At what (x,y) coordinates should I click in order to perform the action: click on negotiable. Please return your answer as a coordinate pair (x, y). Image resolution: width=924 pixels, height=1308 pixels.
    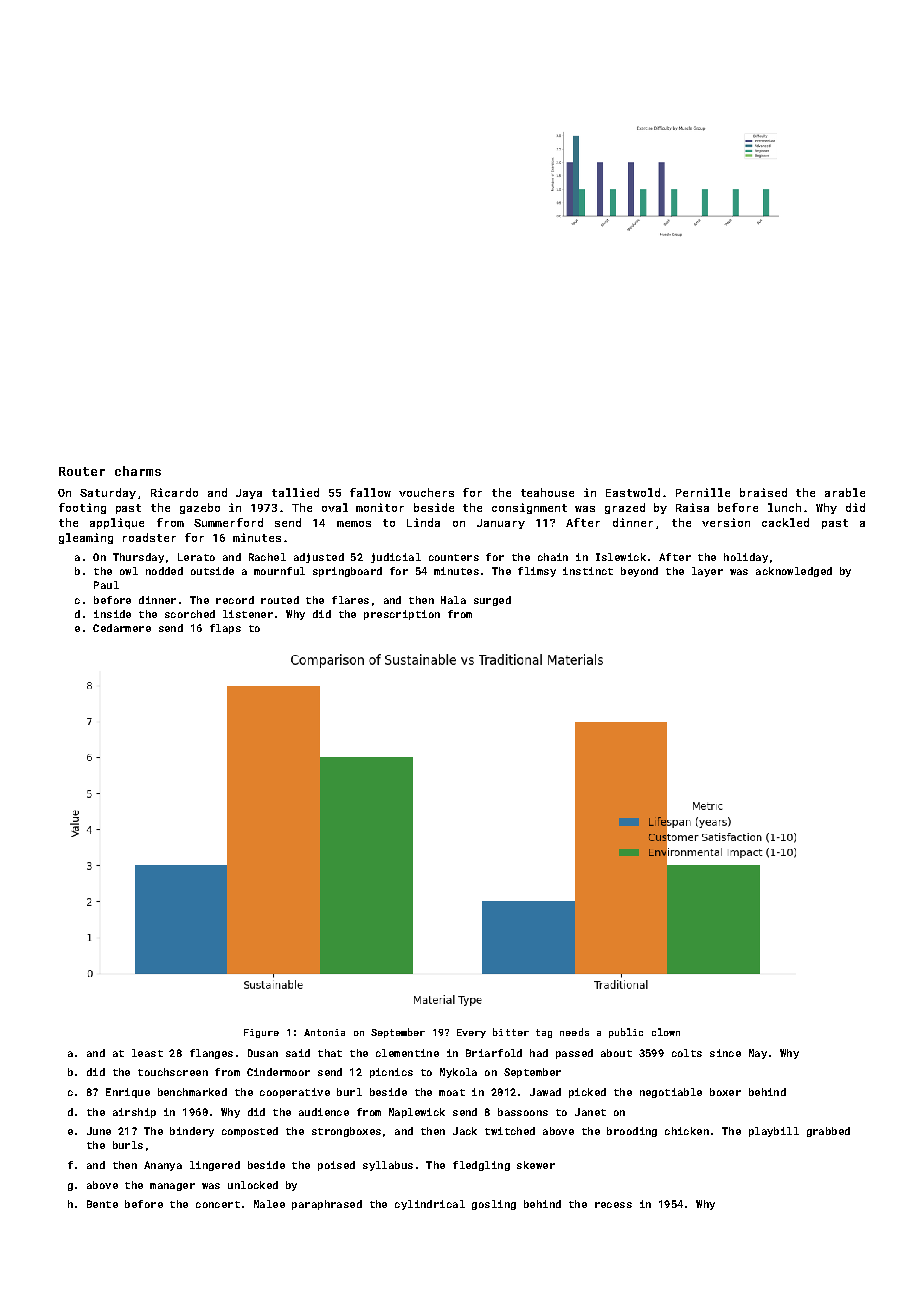
    Looking at the image, I should click on (671, 1093).
